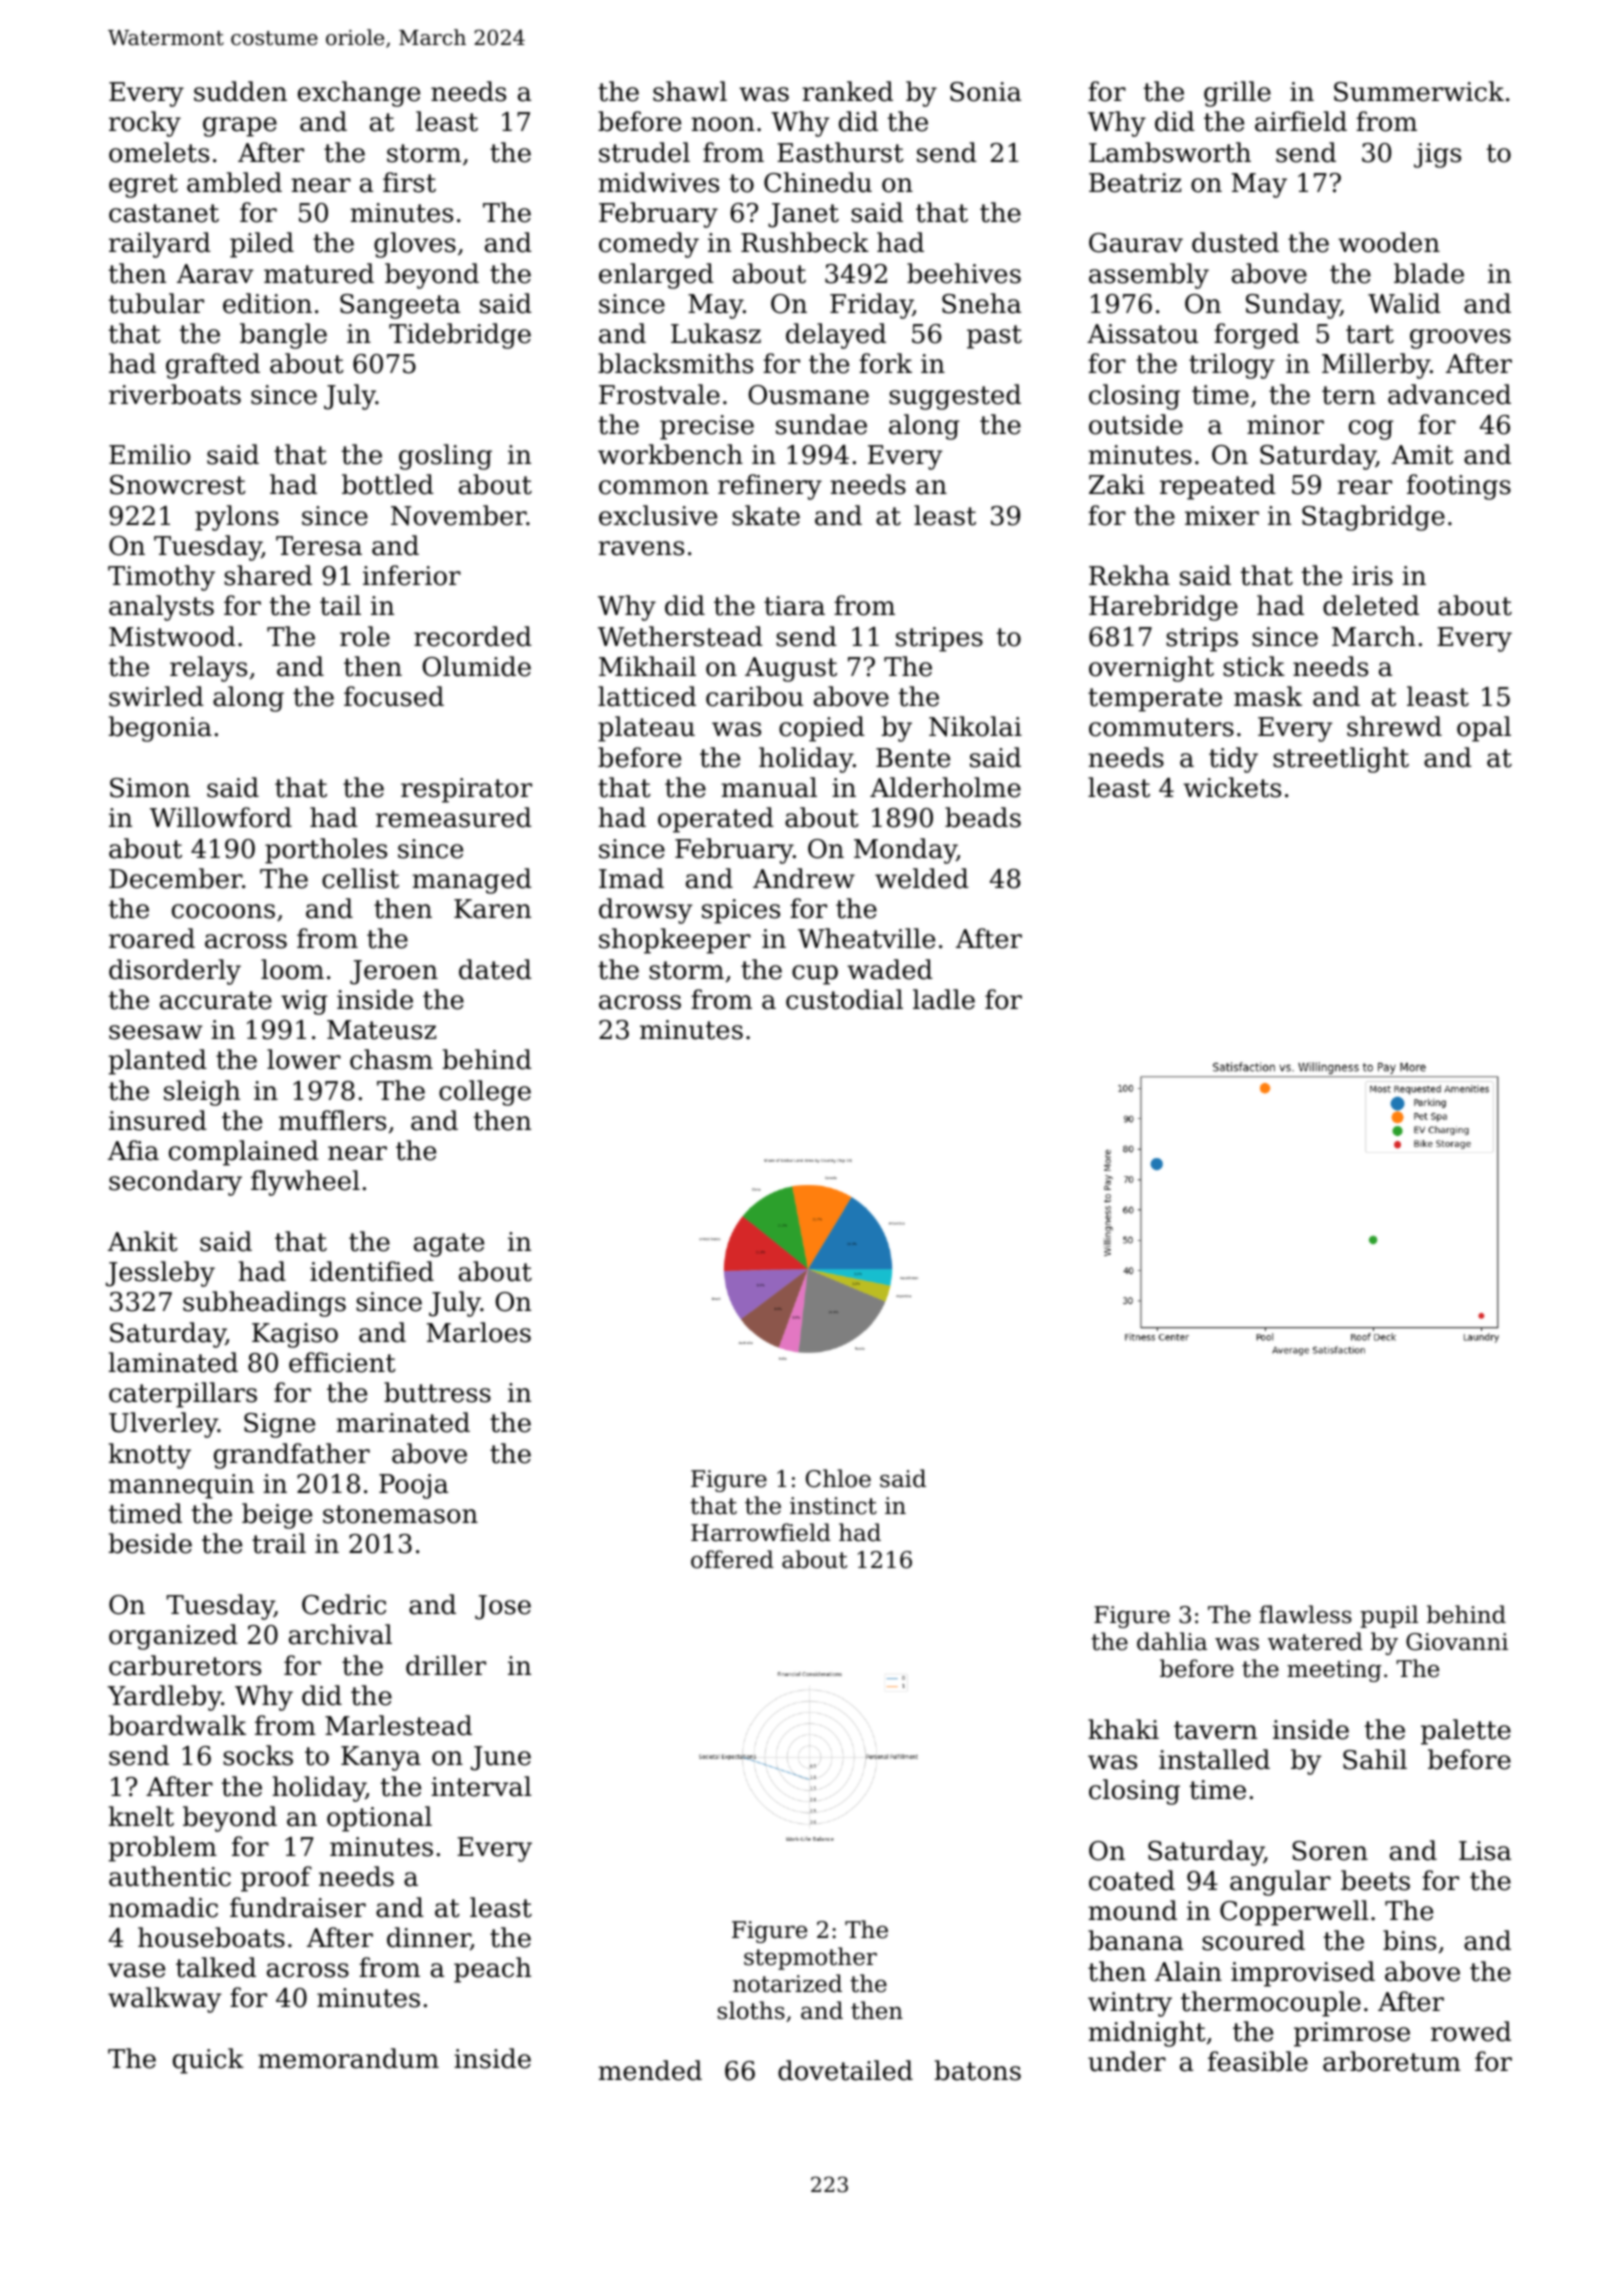 The image size is (1620, 2292). I want to click on interval, so click(481, 1786).
